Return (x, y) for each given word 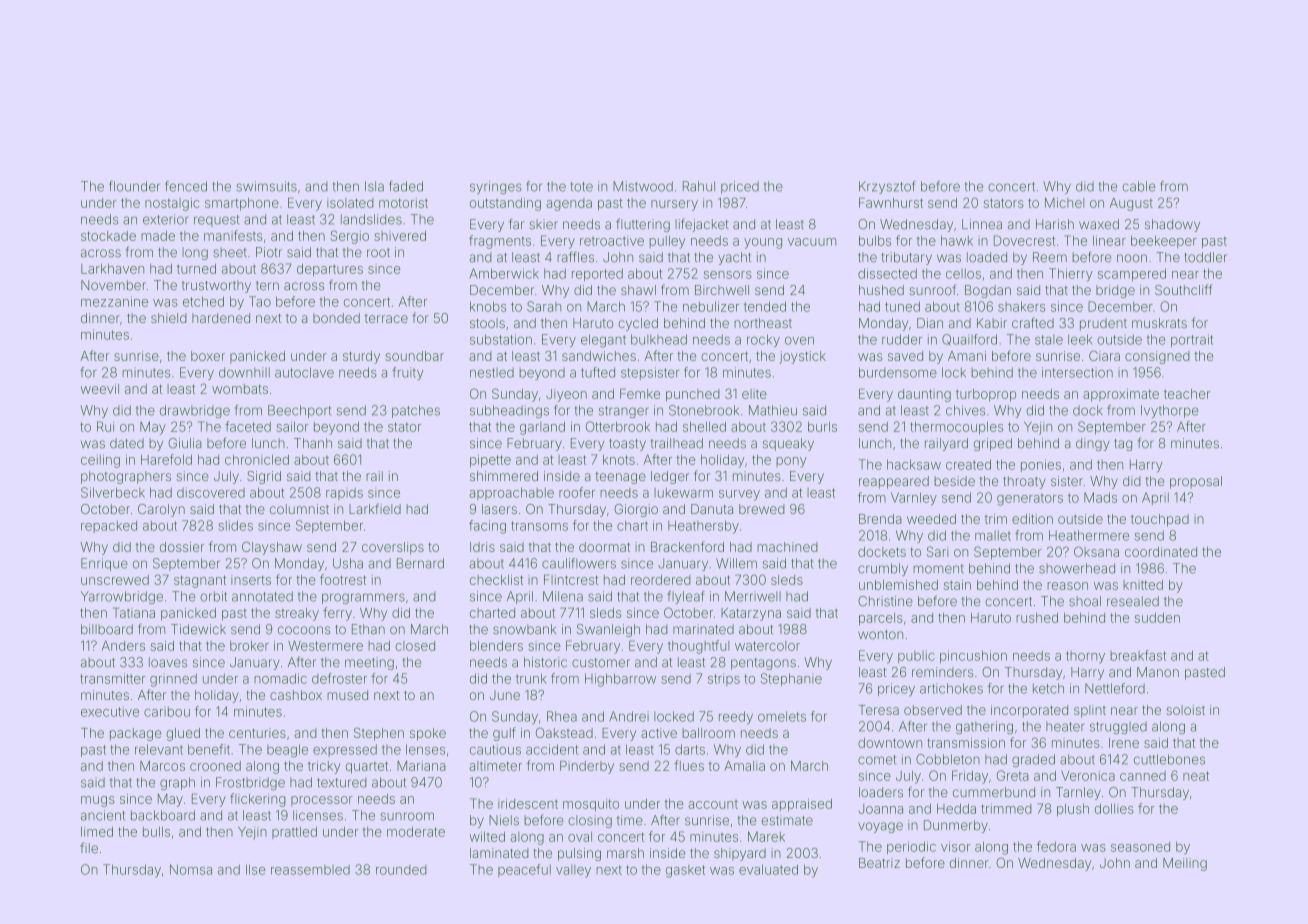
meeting (369, 663)
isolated (350, 203)
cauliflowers (579, 563)
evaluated (768, 869)
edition (1032, 519)
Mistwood (643, 186)
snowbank (524, 629)
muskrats (1159, 323)
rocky (763, 340)
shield (169, 318)
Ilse (255, 869)
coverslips (393, 548)
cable (1138, 186)
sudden (1157, 618)
